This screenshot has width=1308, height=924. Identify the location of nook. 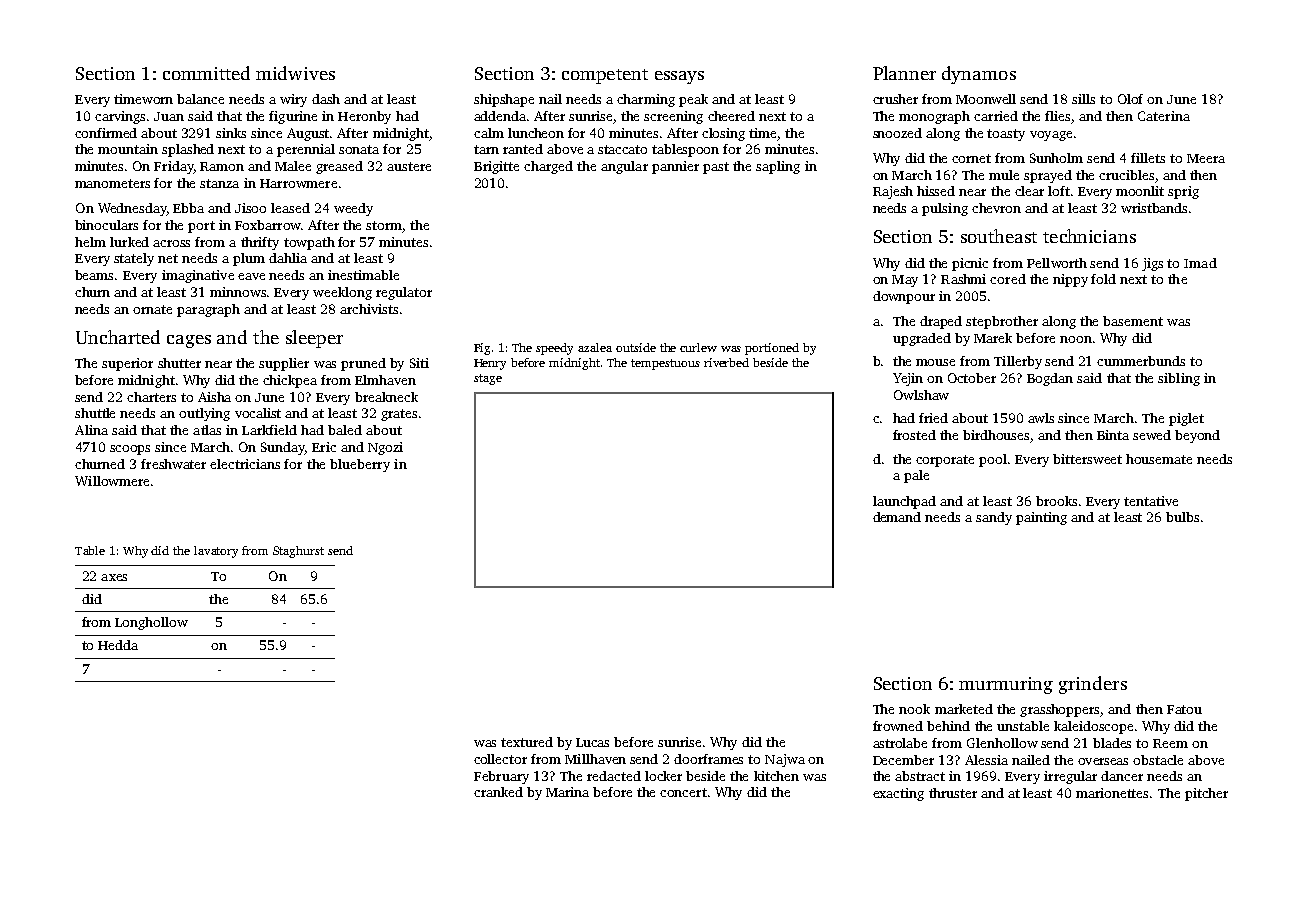
(914, 709).
